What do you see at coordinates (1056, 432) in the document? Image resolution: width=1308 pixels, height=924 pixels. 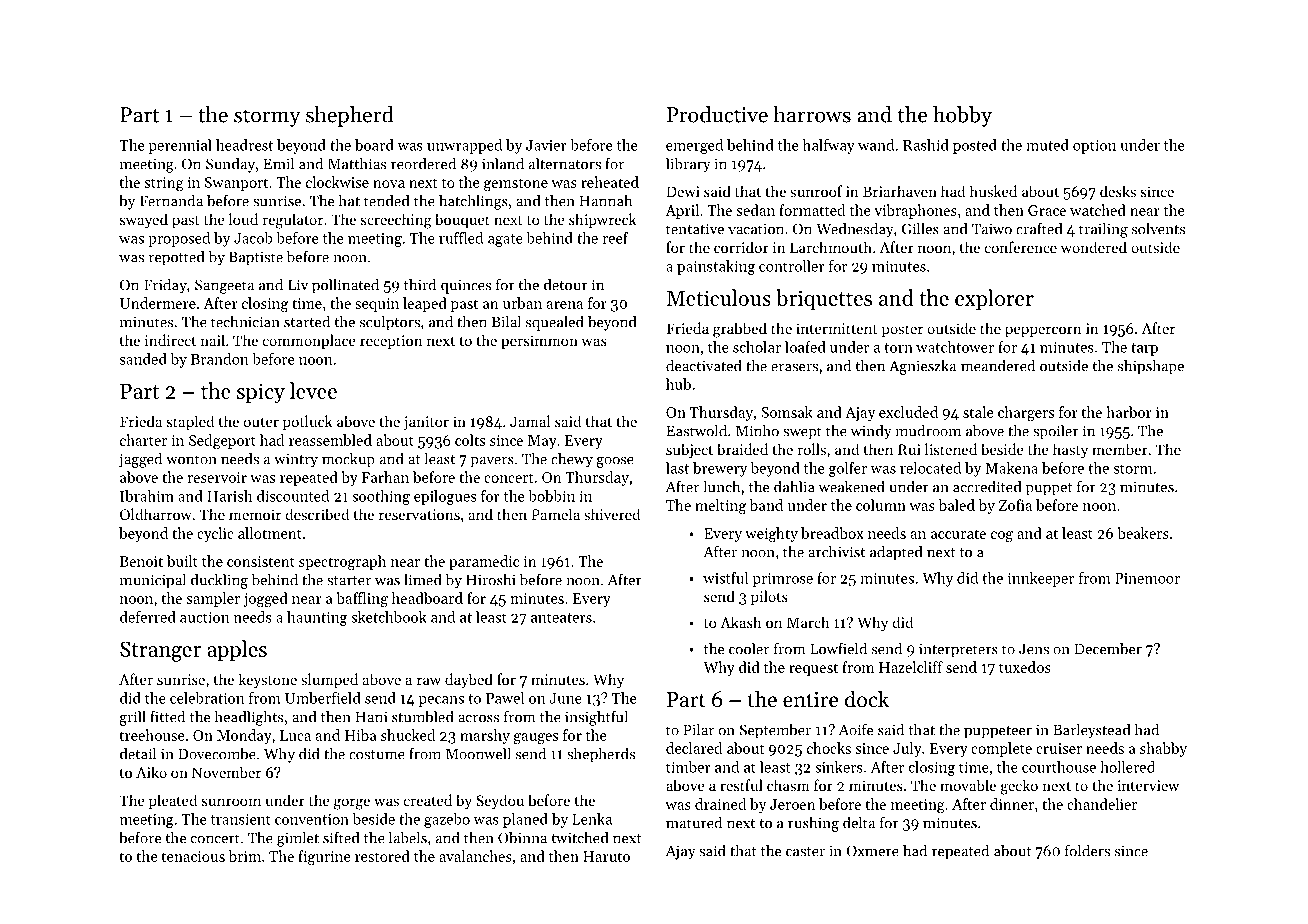 I see `spoiler` at bounding box center [1056, 432].
